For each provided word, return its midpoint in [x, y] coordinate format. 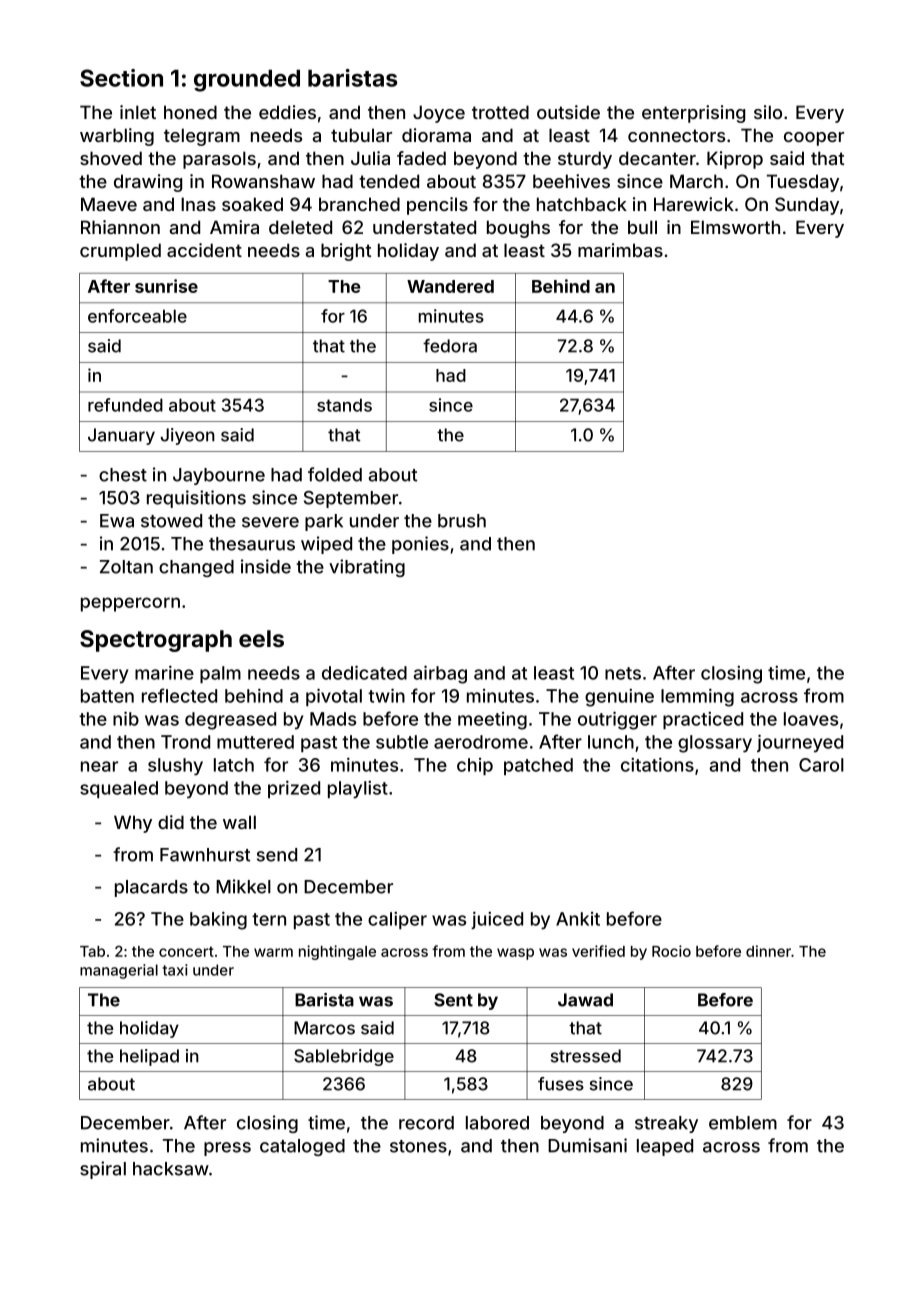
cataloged [302, 1147]
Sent [453, 1000]
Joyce [439, 114]
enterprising [693, 114]
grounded [247, 81]
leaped [665, 1147]
